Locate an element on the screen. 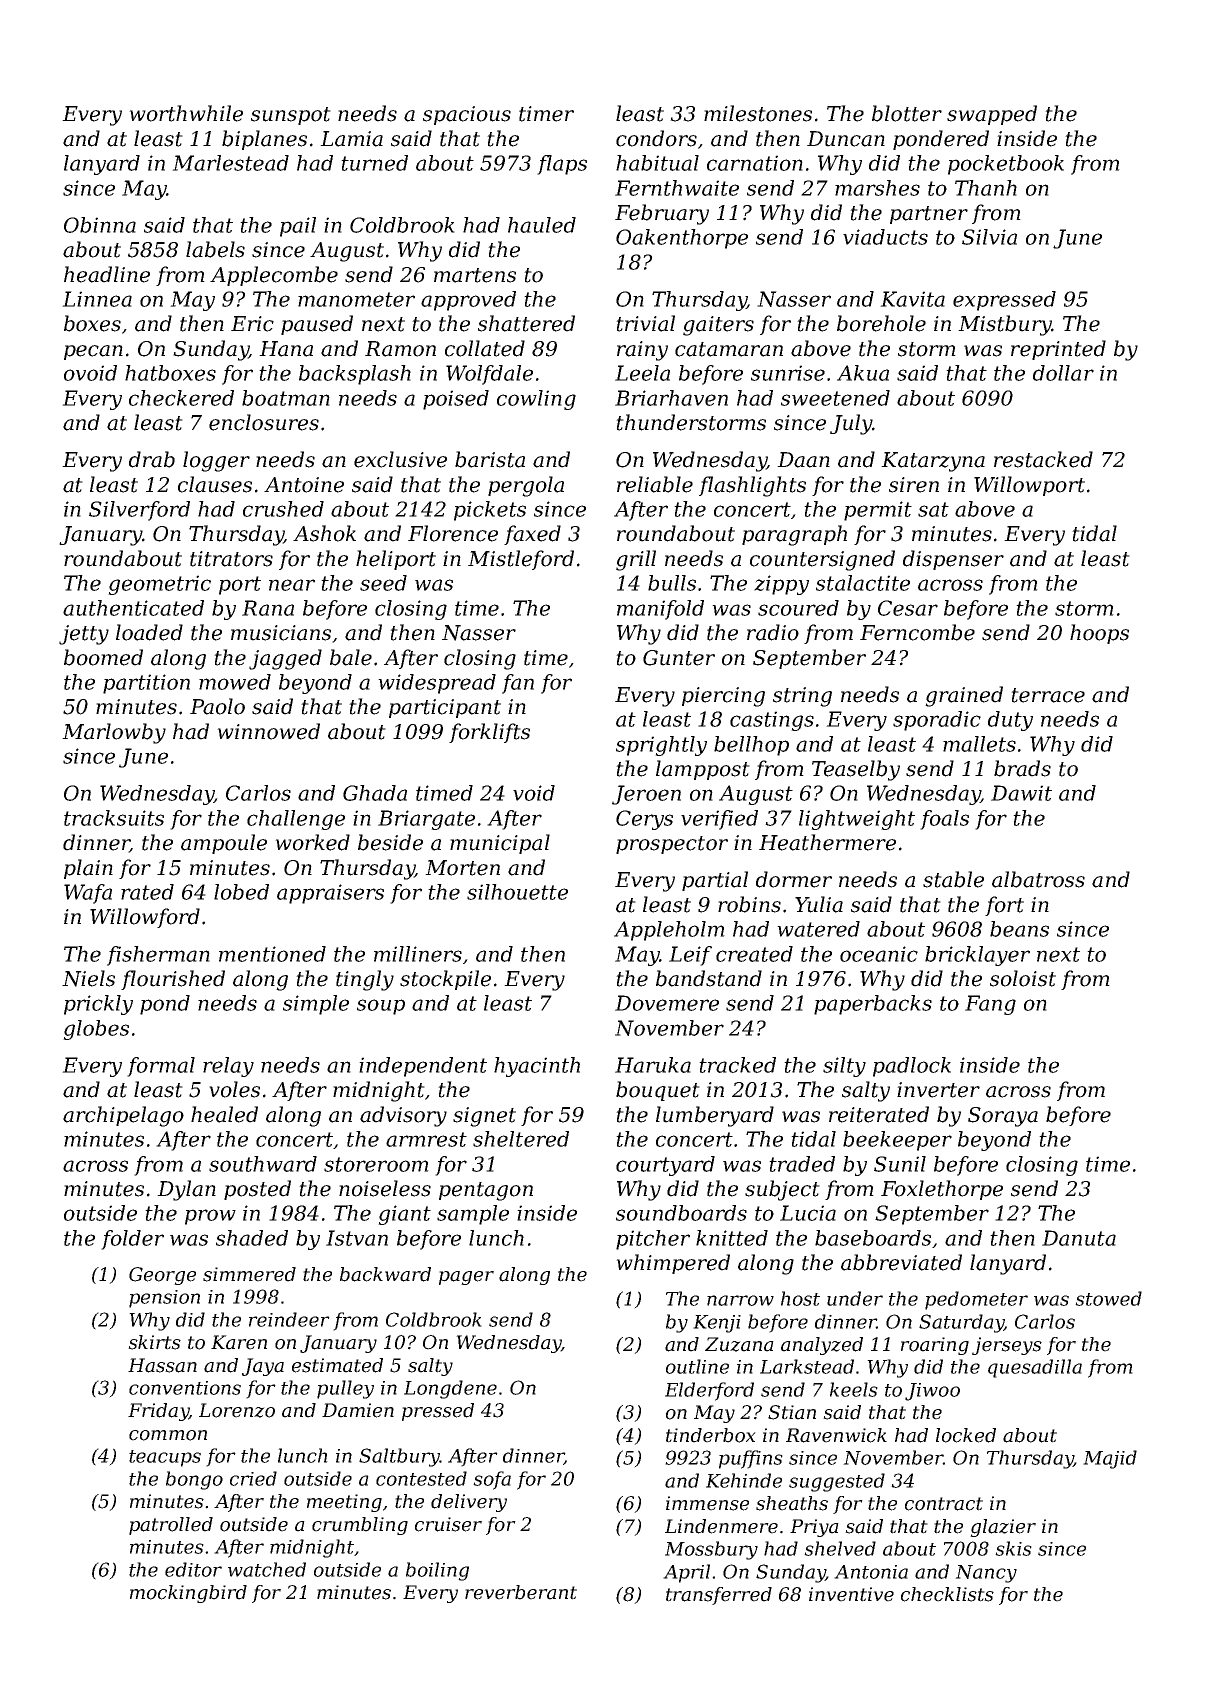 This screenshot has width=1206, height=1705. winnowed is located at coordinates (268, 731).
